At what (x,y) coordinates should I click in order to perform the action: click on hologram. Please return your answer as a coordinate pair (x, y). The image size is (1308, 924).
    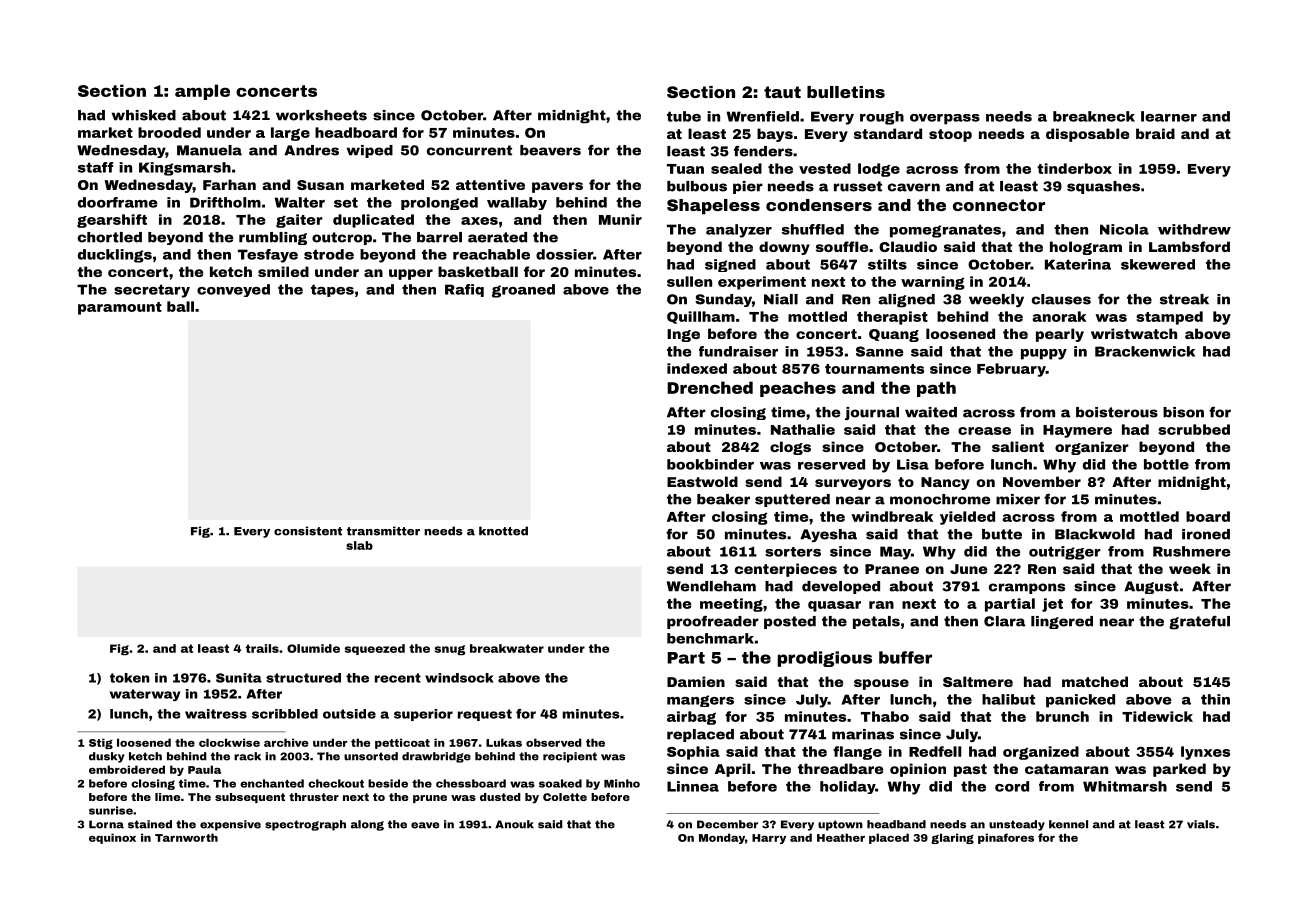
    Looking at the image, I should click on (1086, 248).
